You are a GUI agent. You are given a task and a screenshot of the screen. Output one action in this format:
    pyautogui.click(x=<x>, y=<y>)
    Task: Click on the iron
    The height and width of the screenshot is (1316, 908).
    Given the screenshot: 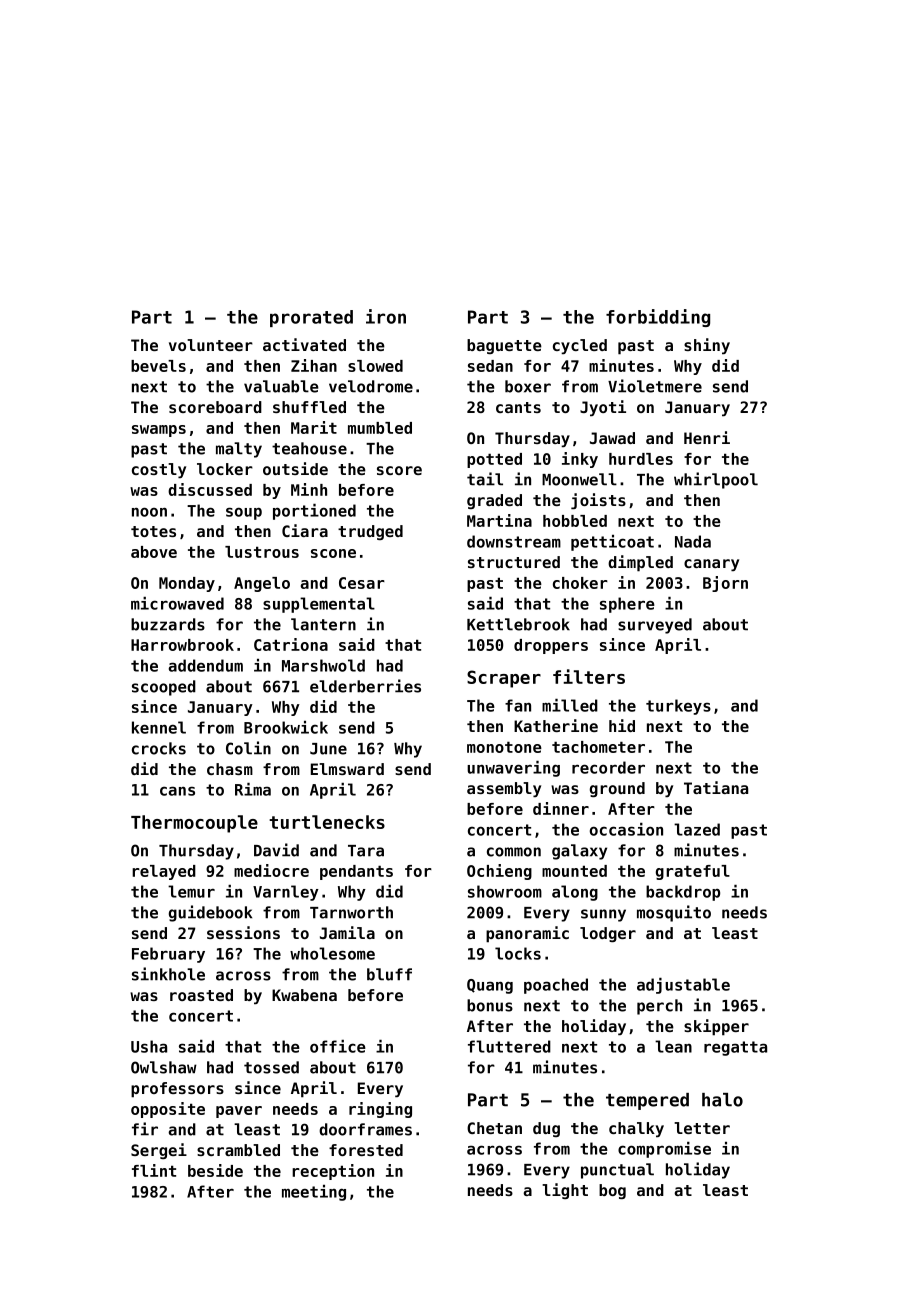 What is the action you would take?
    pyautogui.click(x=386, y=316)
